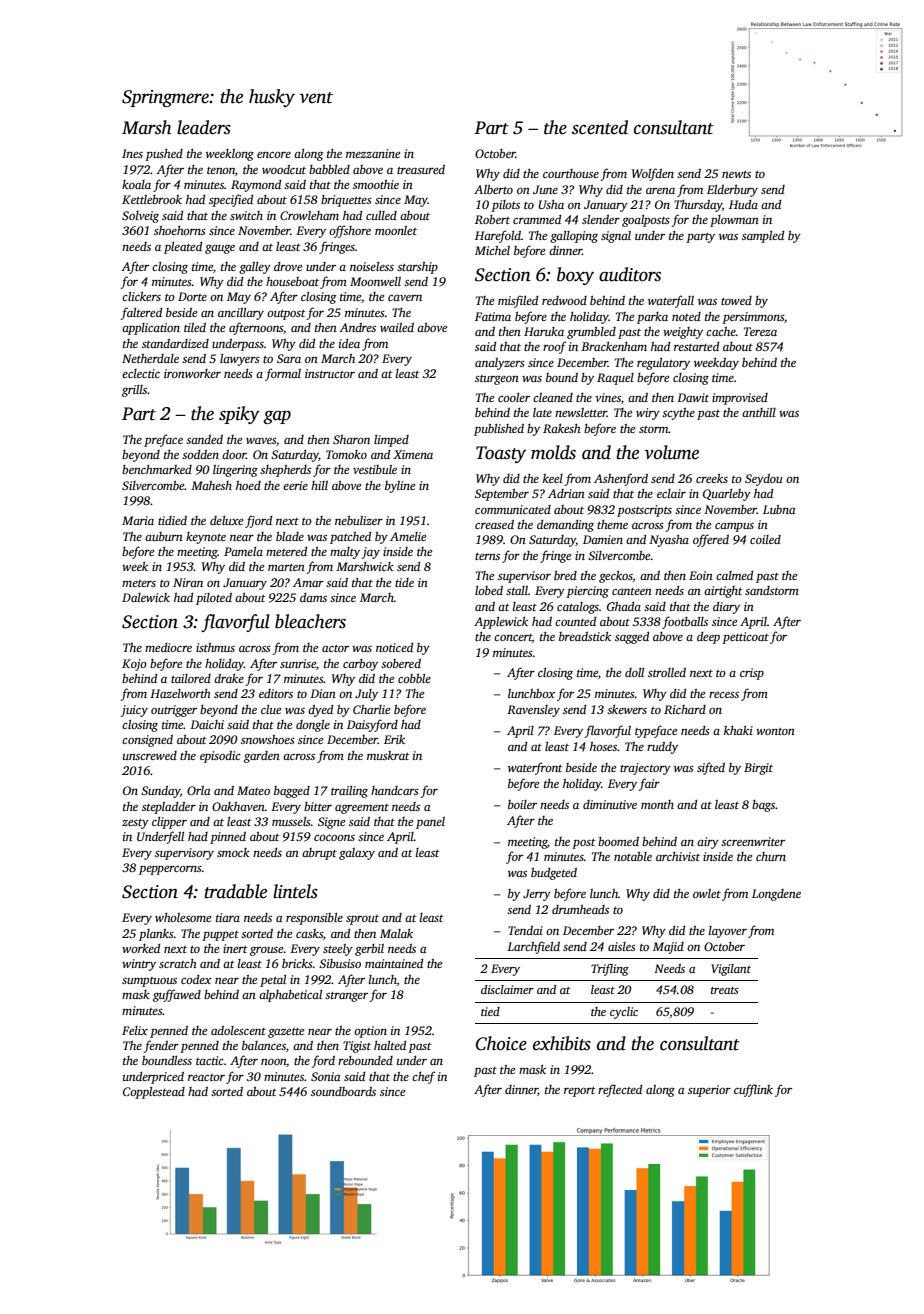 The height and width of the document is (1314, 924). I want to click on scented, so click(600, 127).
